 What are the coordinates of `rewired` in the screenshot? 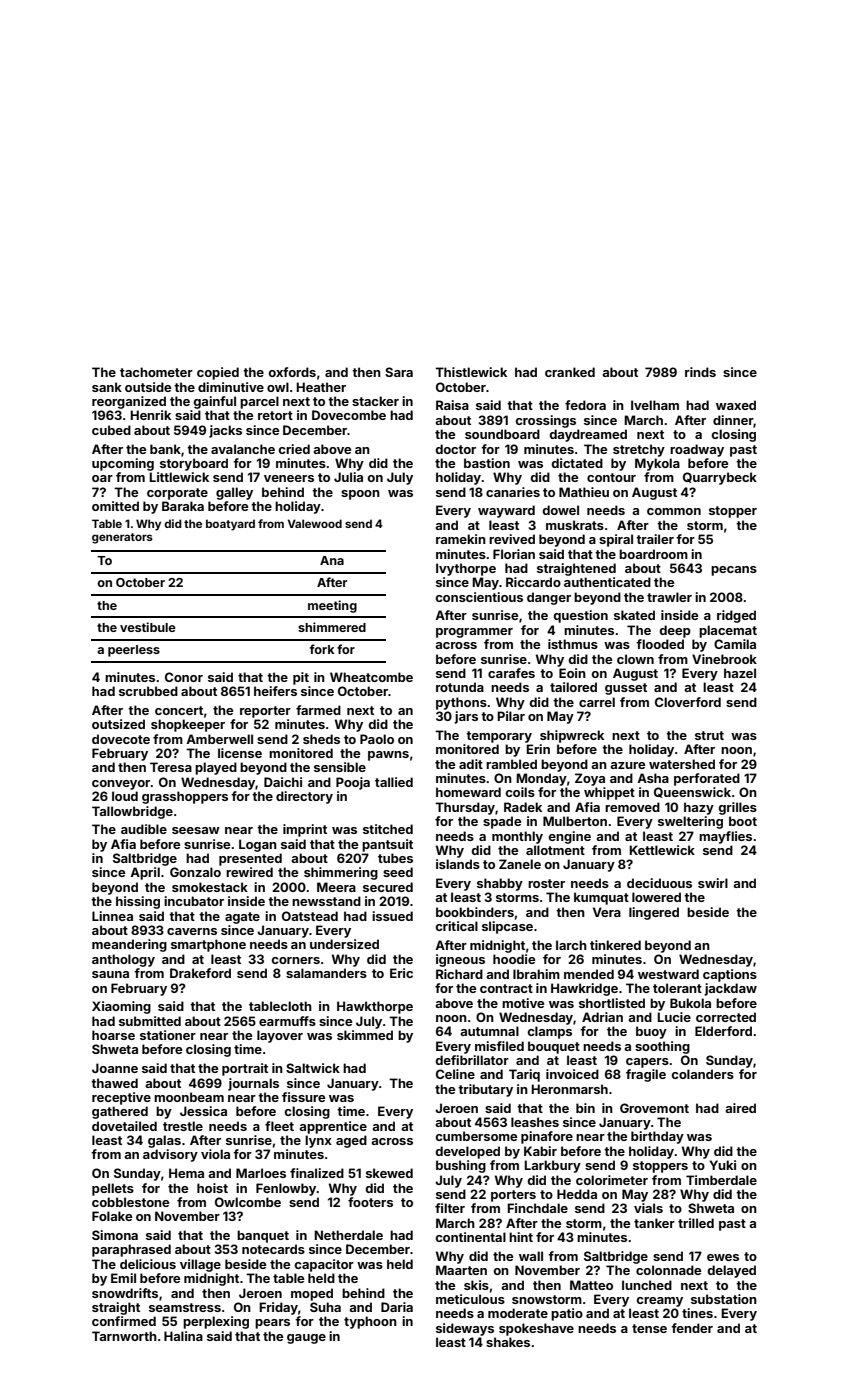 It's located at (249, 872).
